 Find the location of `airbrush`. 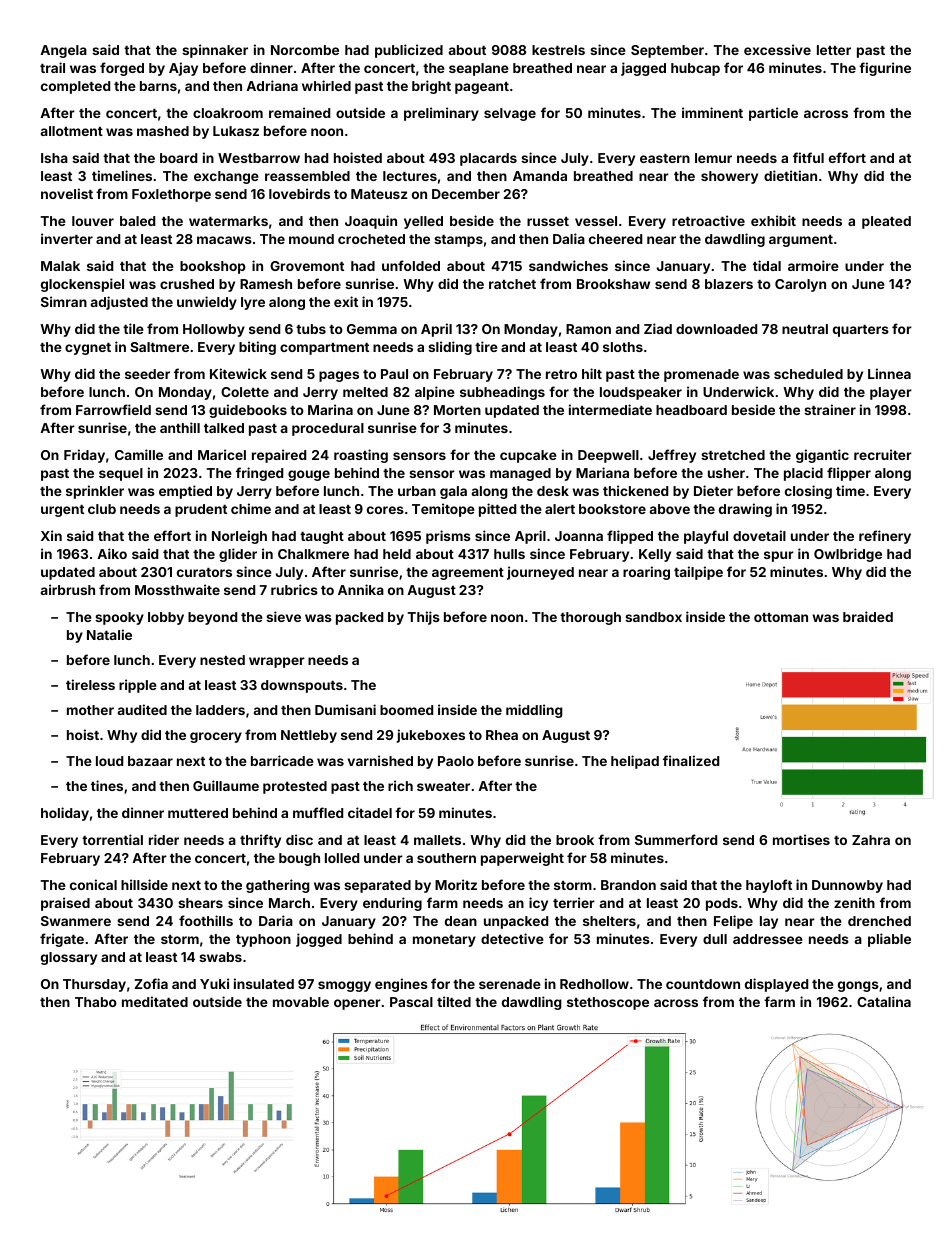

airbrush is located at coordinates (68, 589).
